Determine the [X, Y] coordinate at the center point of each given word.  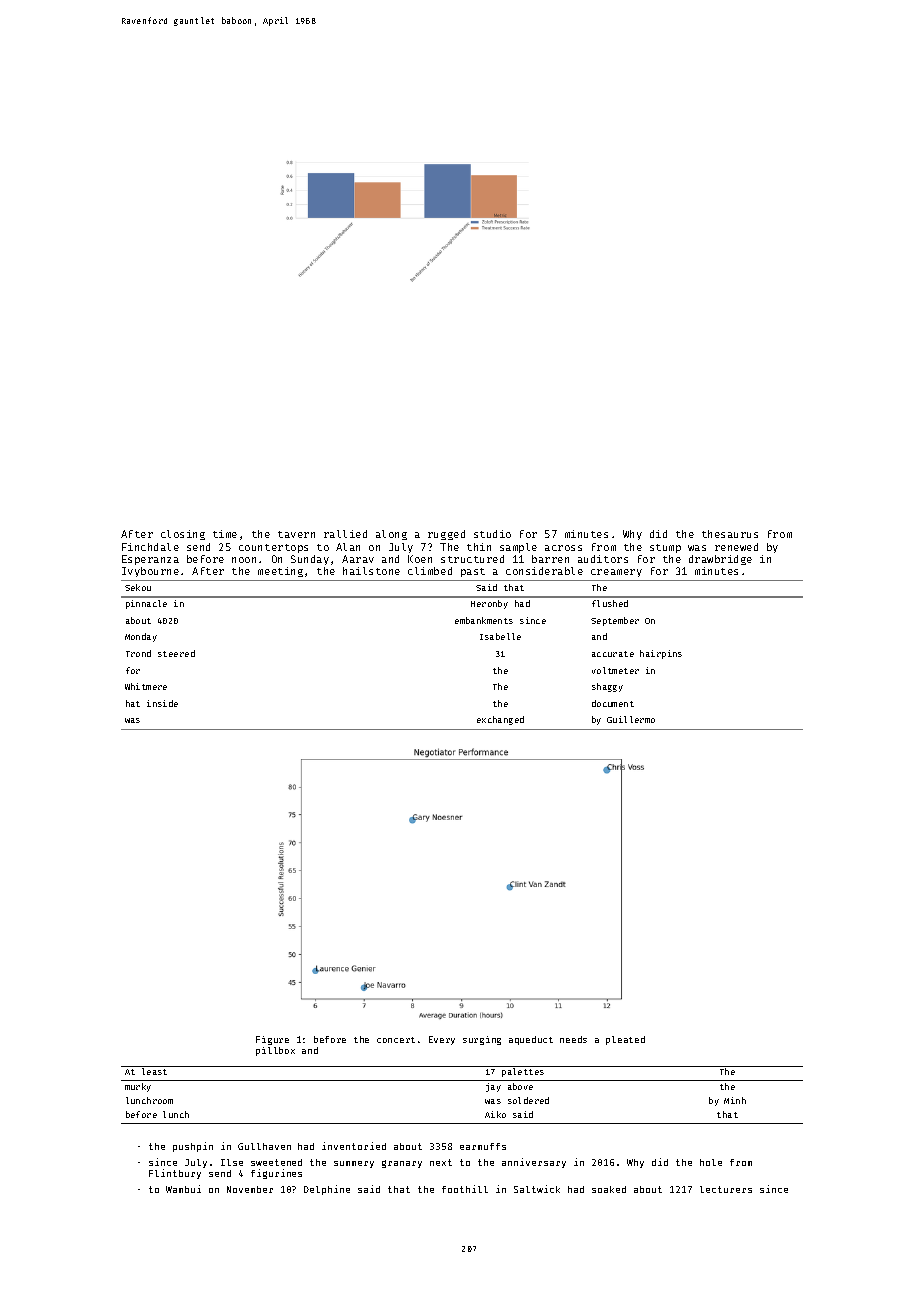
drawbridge [720, 560]
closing [183, 535]
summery [354, 1164]
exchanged [500, 720]
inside [162, 703]
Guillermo [631, 719]
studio [492, 534]
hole [711, 1162]
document [613, 703]
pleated [625, 1040]
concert [396, 1040]
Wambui [183, 1189]
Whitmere [146, 686]
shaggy [607, 687]
